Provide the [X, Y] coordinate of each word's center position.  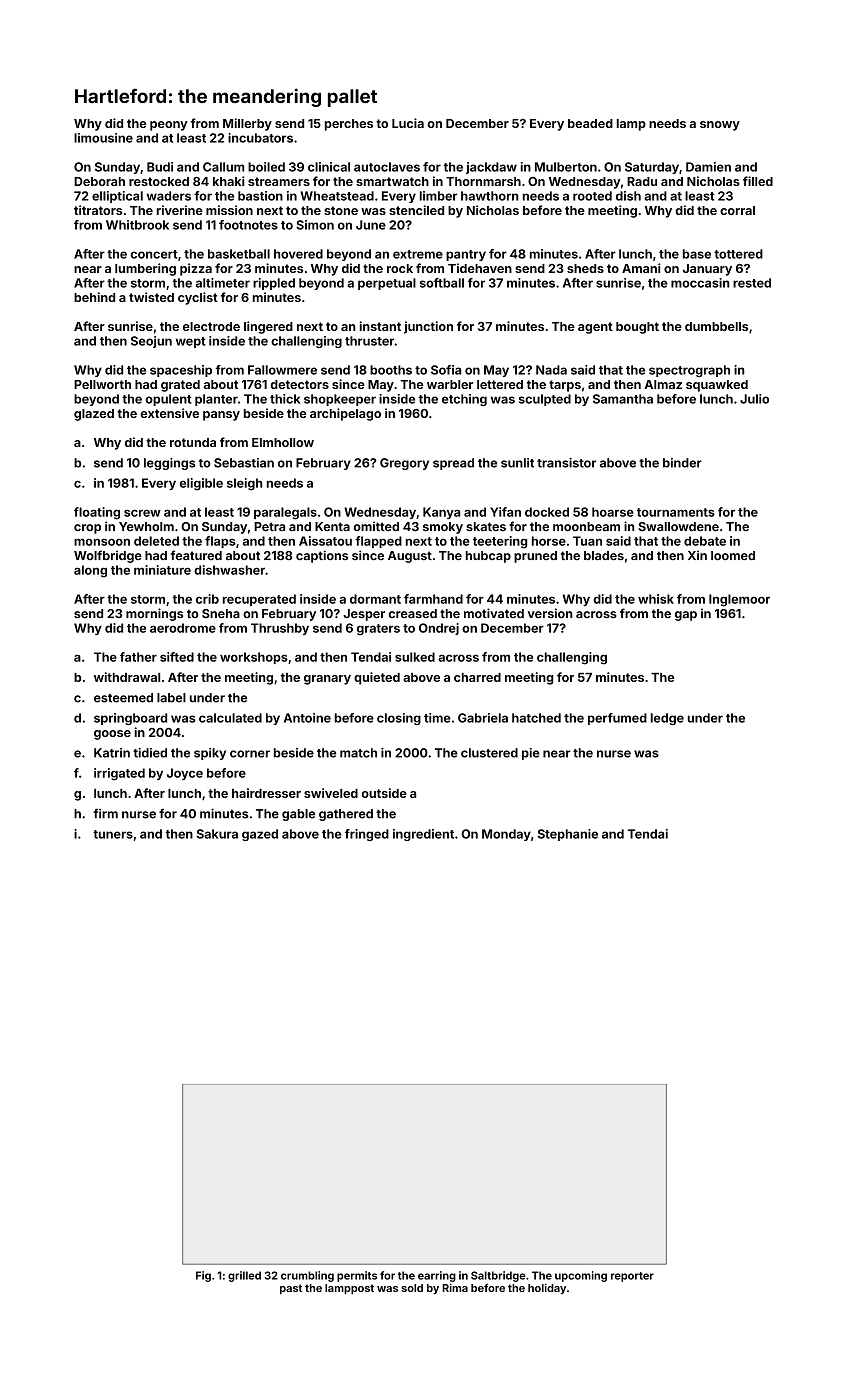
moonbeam [586, 526]
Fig [203, 1276]
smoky [443, 528]
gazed [260, 835]
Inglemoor [739, 600]
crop [87, 529]
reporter [632, 1277]
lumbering [145, 269]
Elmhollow [283, 442]
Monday [506, 835]
